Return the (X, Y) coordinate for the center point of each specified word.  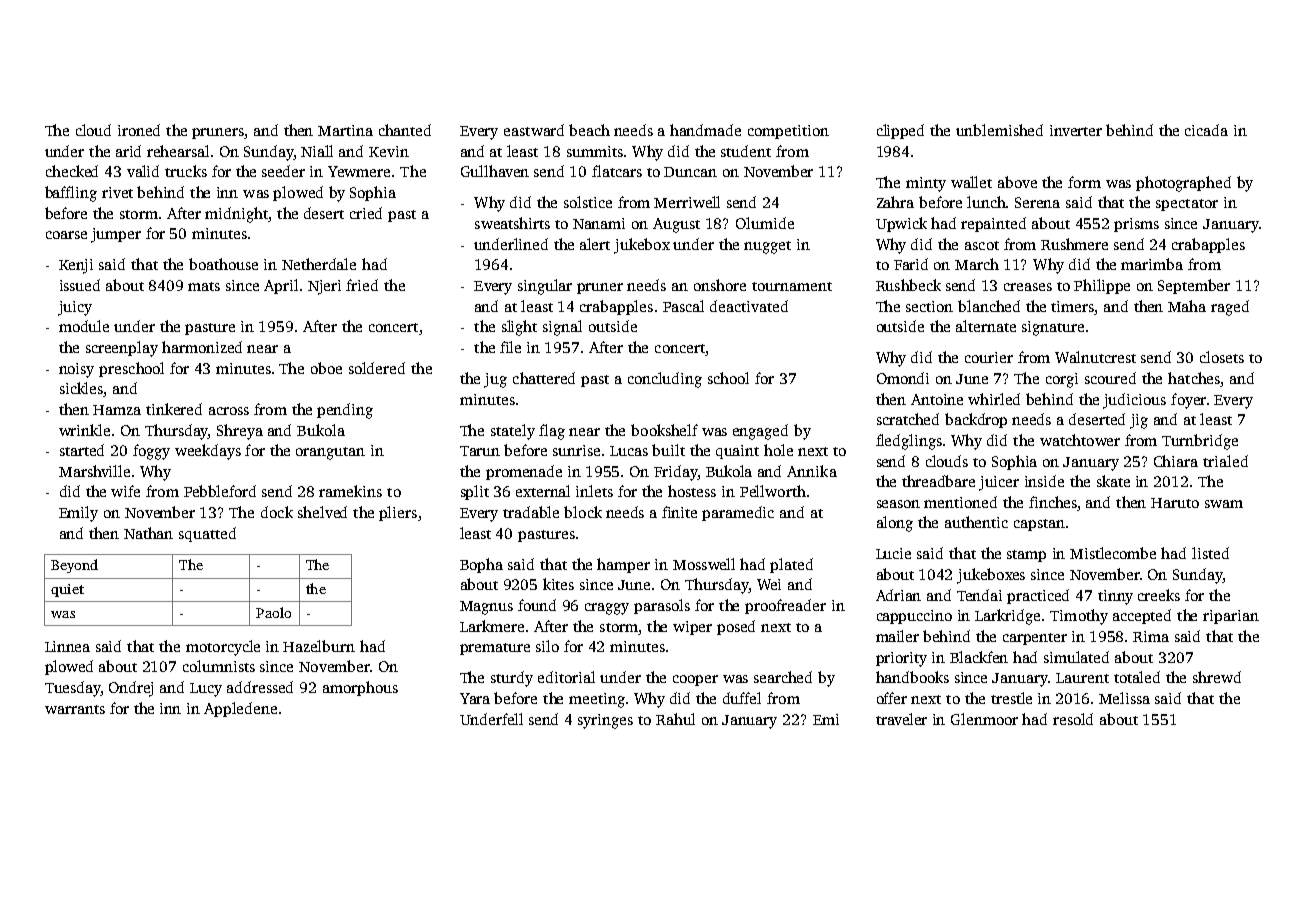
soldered (377, 368)
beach (589, 130)
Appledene (240, 709)
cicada (1206, 130)
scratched (908, 419)
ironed (139, 130)
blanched (989, 306)
